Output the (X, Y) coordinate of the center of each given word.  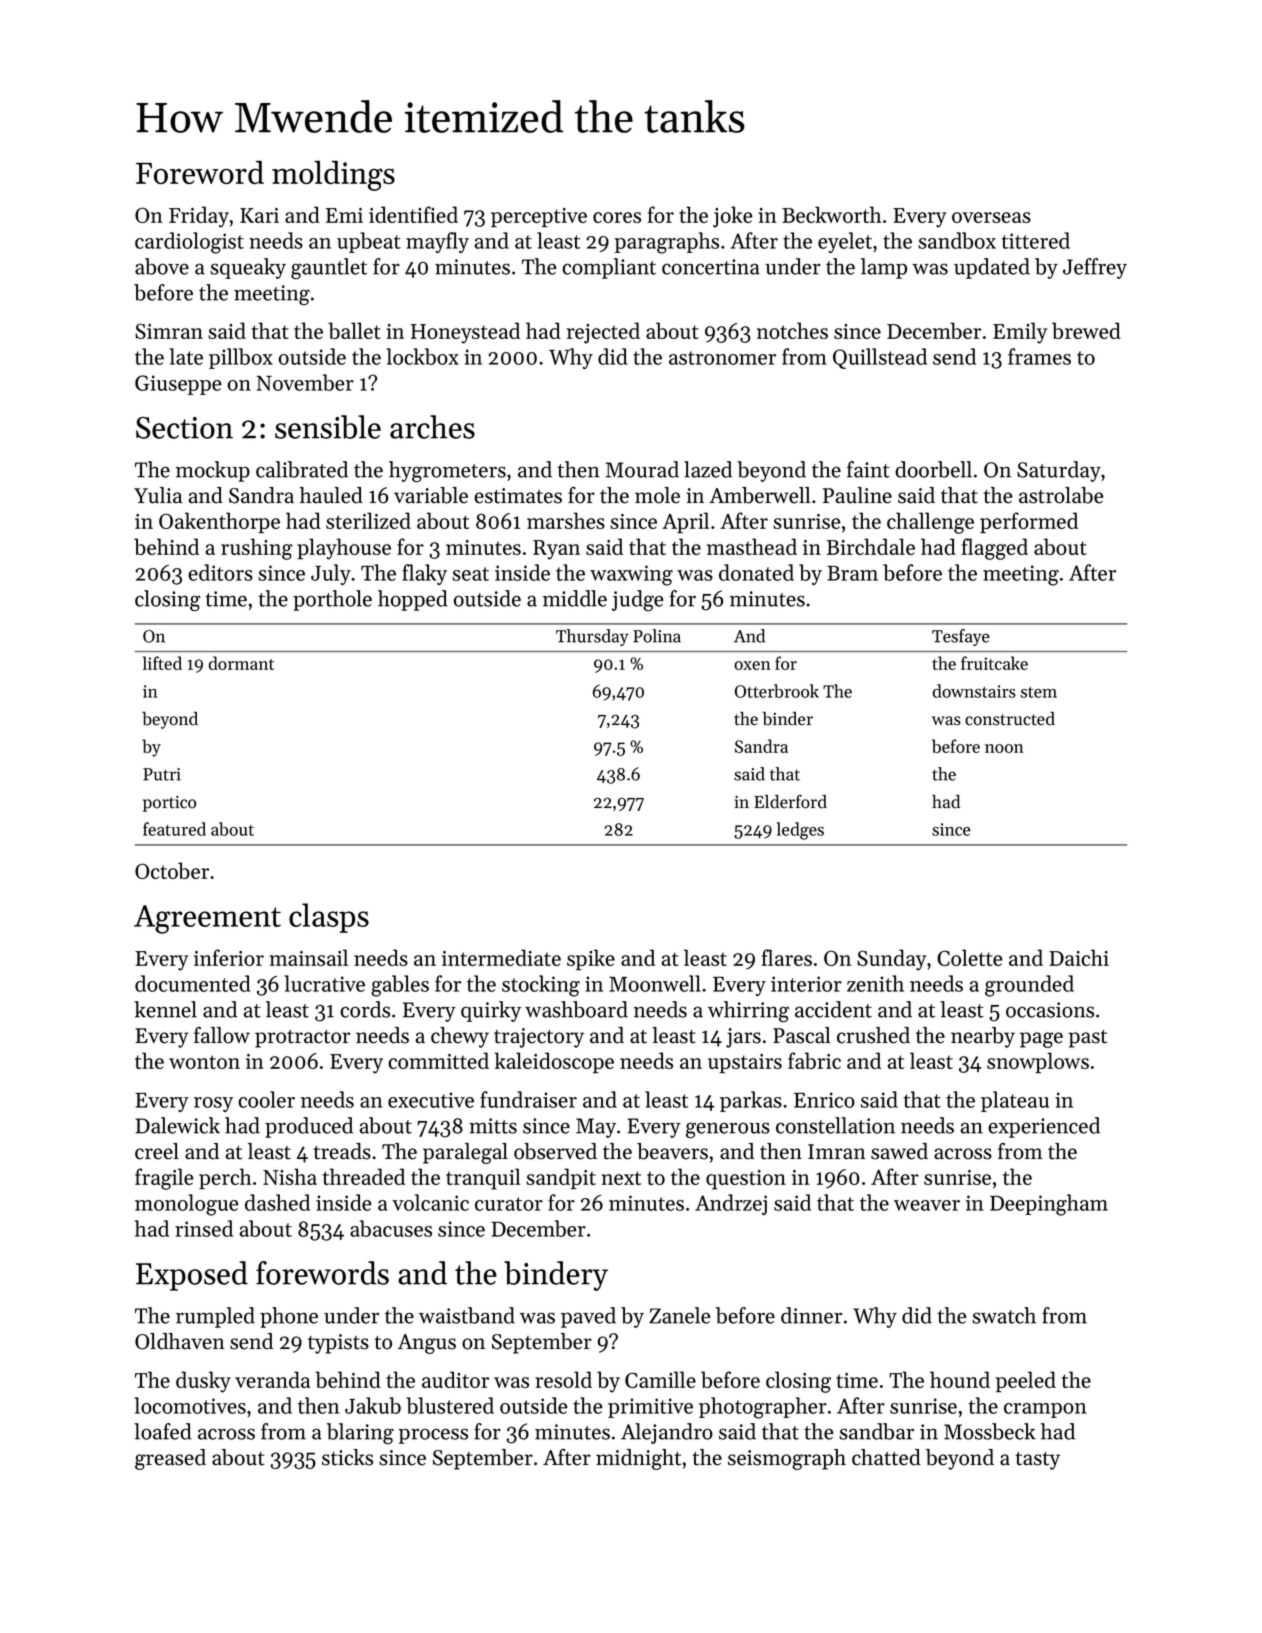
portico (169, 804)
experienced (1044, 1127)
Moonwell (655, 983)
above (162, 266)
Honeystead (465, 333)
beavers (672, 1151)
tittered (1035, 240)
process (433, 1436)
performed (1029, 522)
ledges (800, 831)
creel (157, 1151)
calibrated (302, 469)
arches (432, 427)
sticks (347, 1457)
